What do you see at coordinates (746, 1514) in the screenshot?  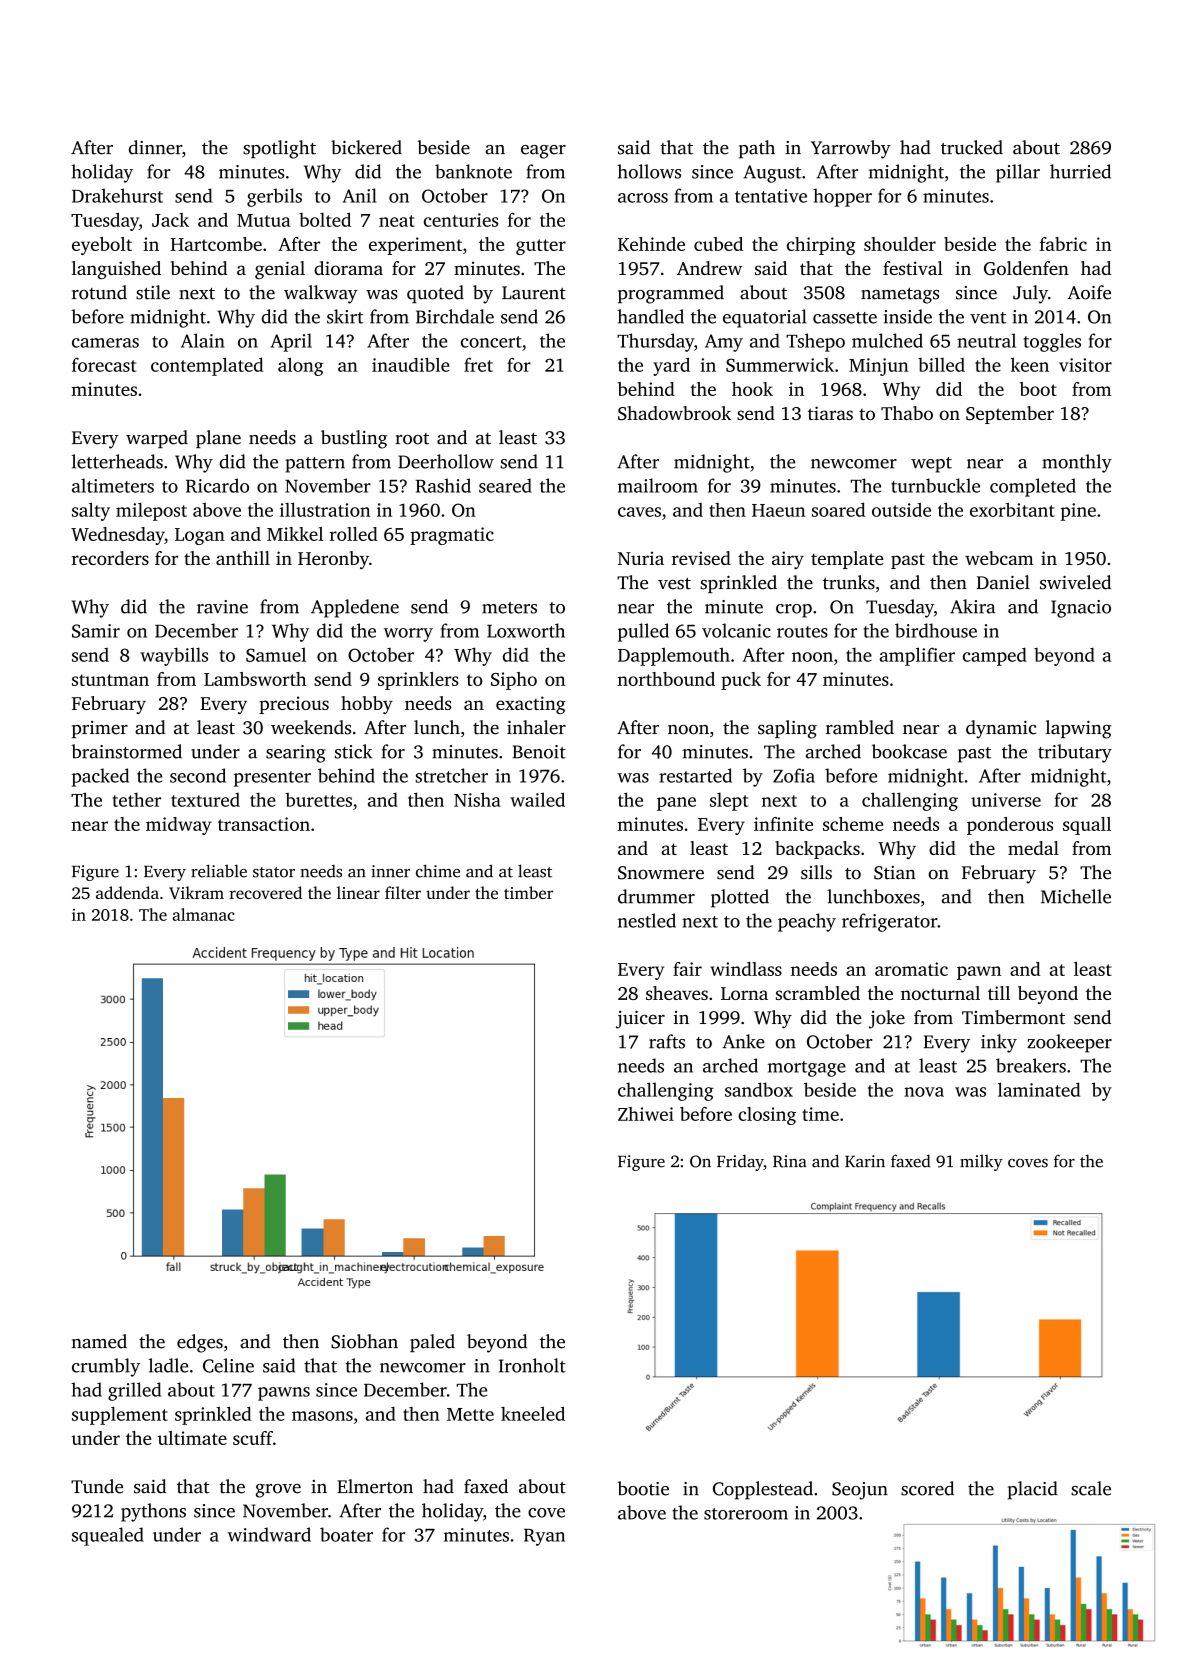 I see `storeroom` at bounding box center [746, 1514].
